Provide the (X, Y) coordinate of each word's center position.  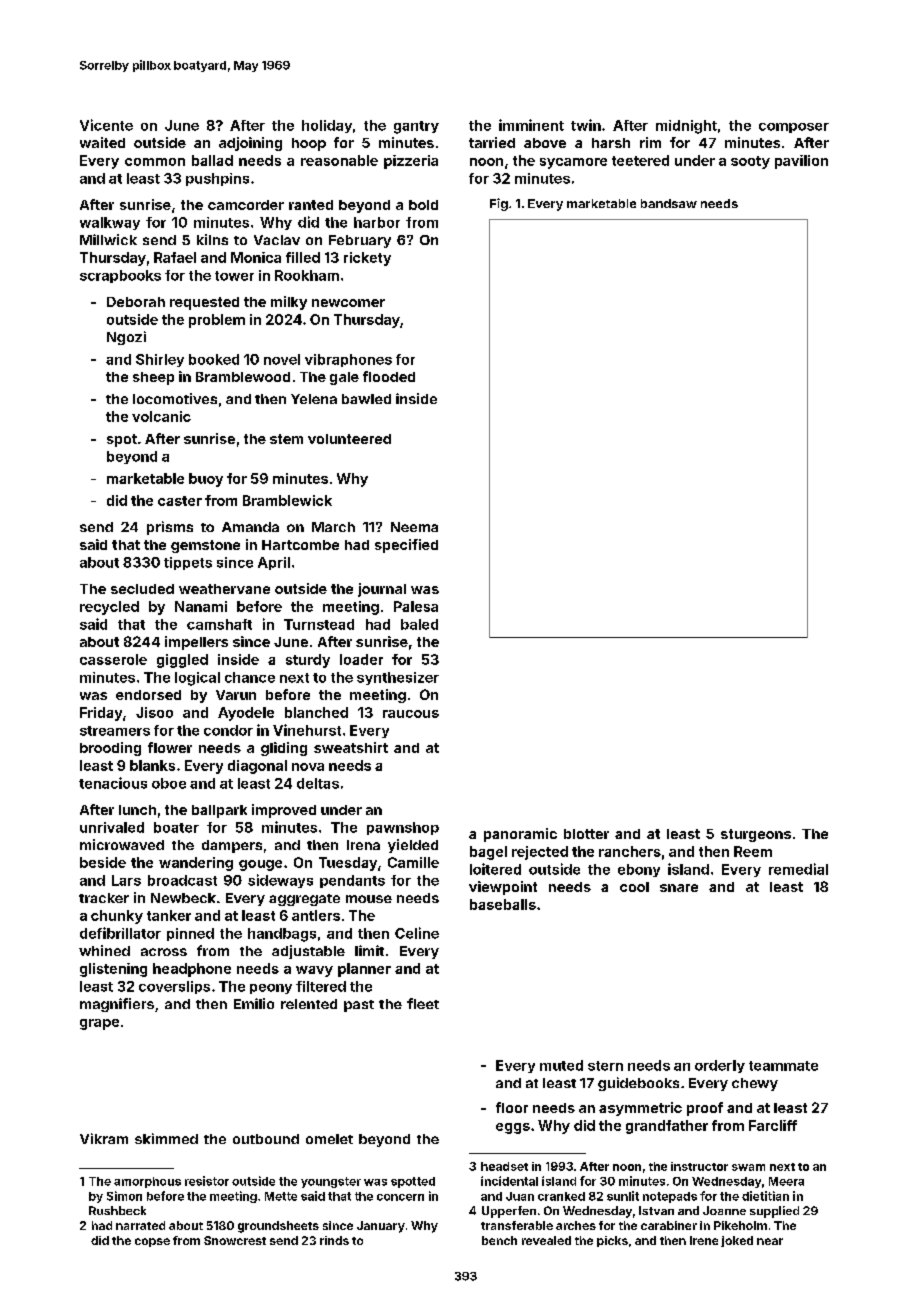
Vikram (104, 1138)
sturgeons (756, 835)
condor (228, 730)
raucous (411, 714)
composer (794, 128)
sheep (153, 378)
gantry (416, 127)
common (155, 162)
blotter (586, 834)
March (333, 527)
